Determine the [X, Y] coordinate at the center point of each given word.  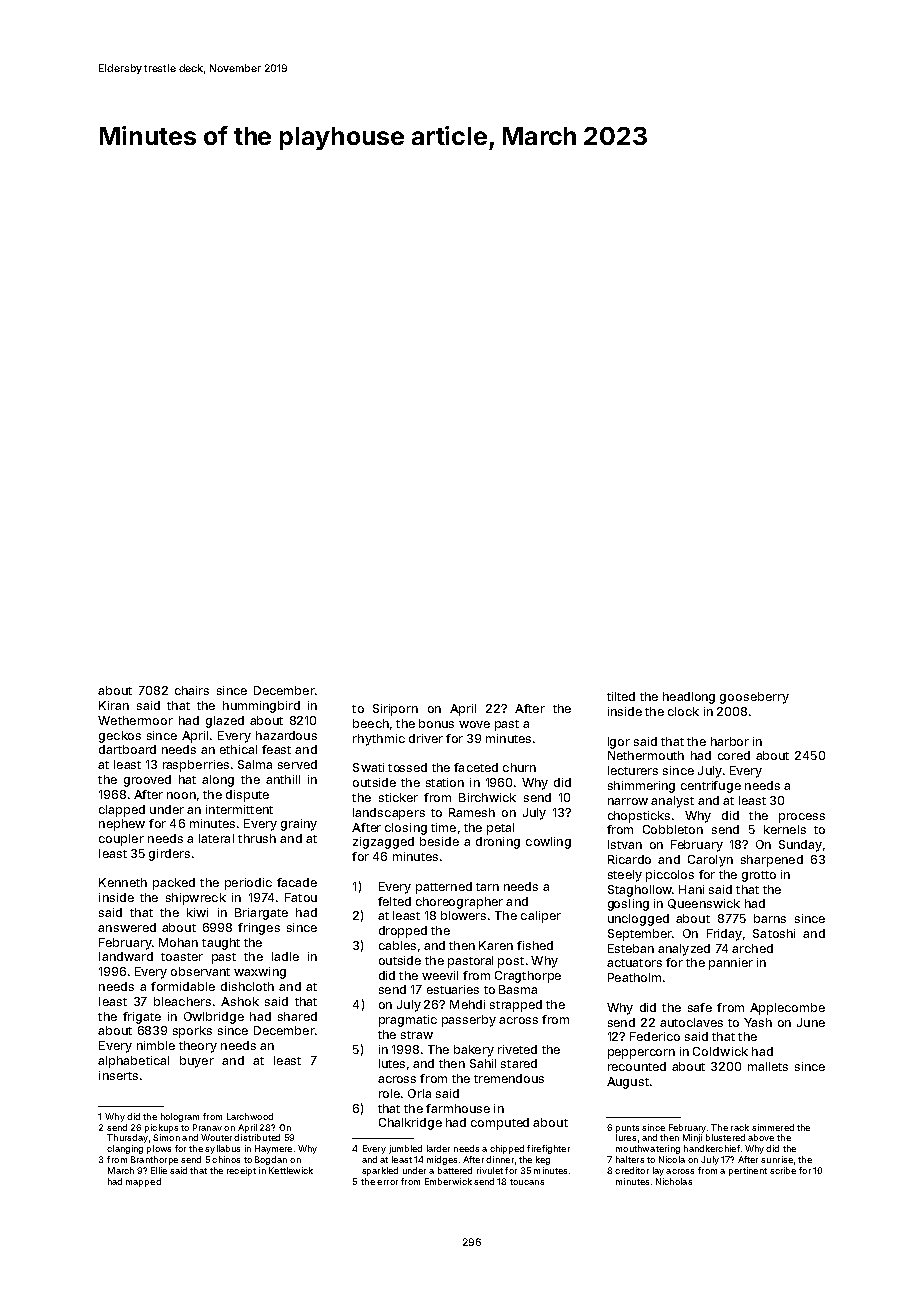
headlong [689, 698]
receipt [241, 1171]
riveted [517, 1049]
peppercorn [641, 1054]
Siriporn [395, 710]
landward [126, 956]
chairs [192, 690]
